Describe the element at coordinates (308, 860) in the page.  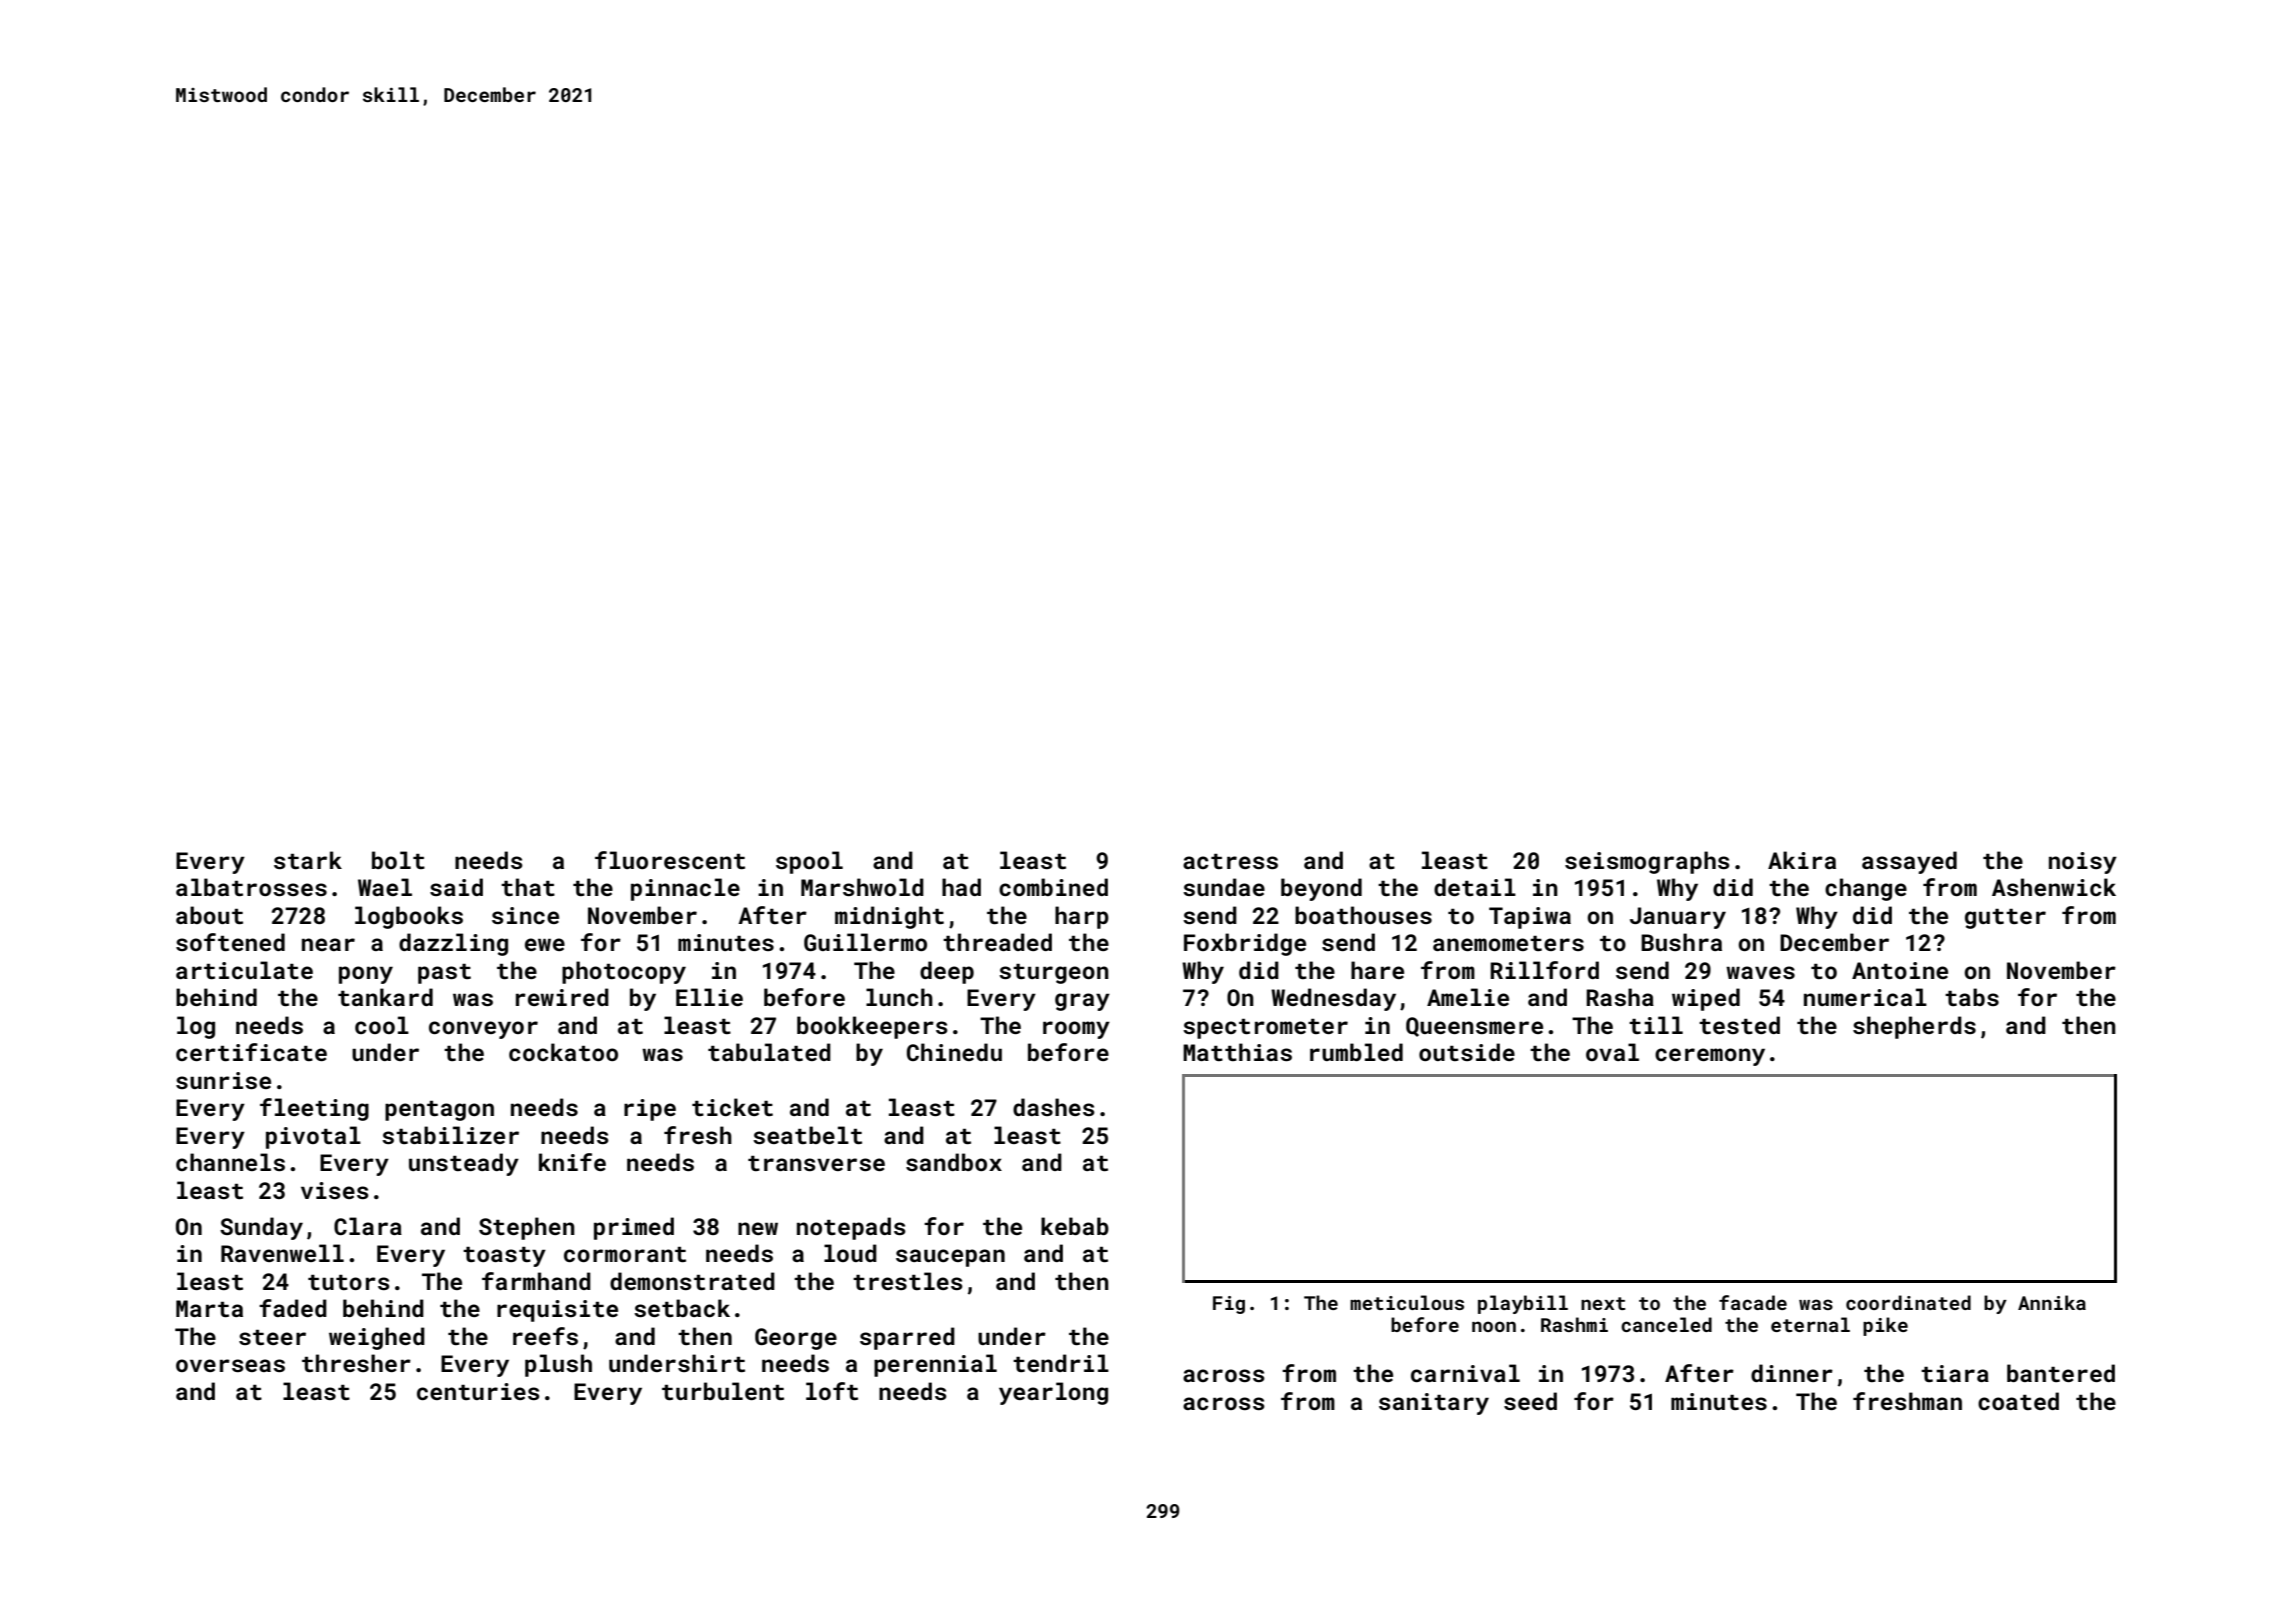
I see `stark` at that location.
